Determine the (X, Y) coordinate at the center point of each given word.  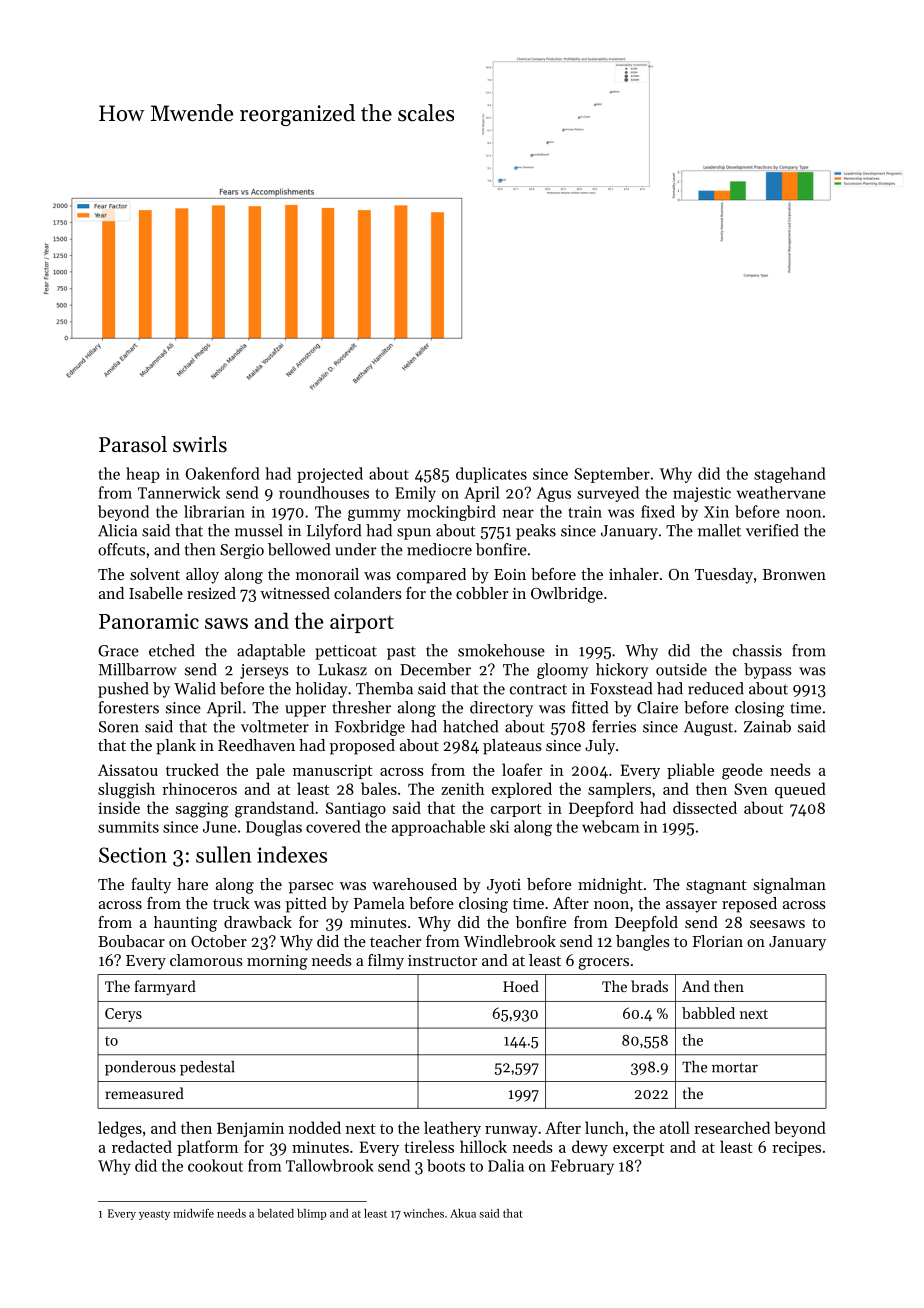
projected (330, 475)
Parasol (133, 444)
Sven (751, 789)
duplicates (491, 475)
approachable (438, 828)
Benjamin (250, 1129)
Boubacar (131, 941)
